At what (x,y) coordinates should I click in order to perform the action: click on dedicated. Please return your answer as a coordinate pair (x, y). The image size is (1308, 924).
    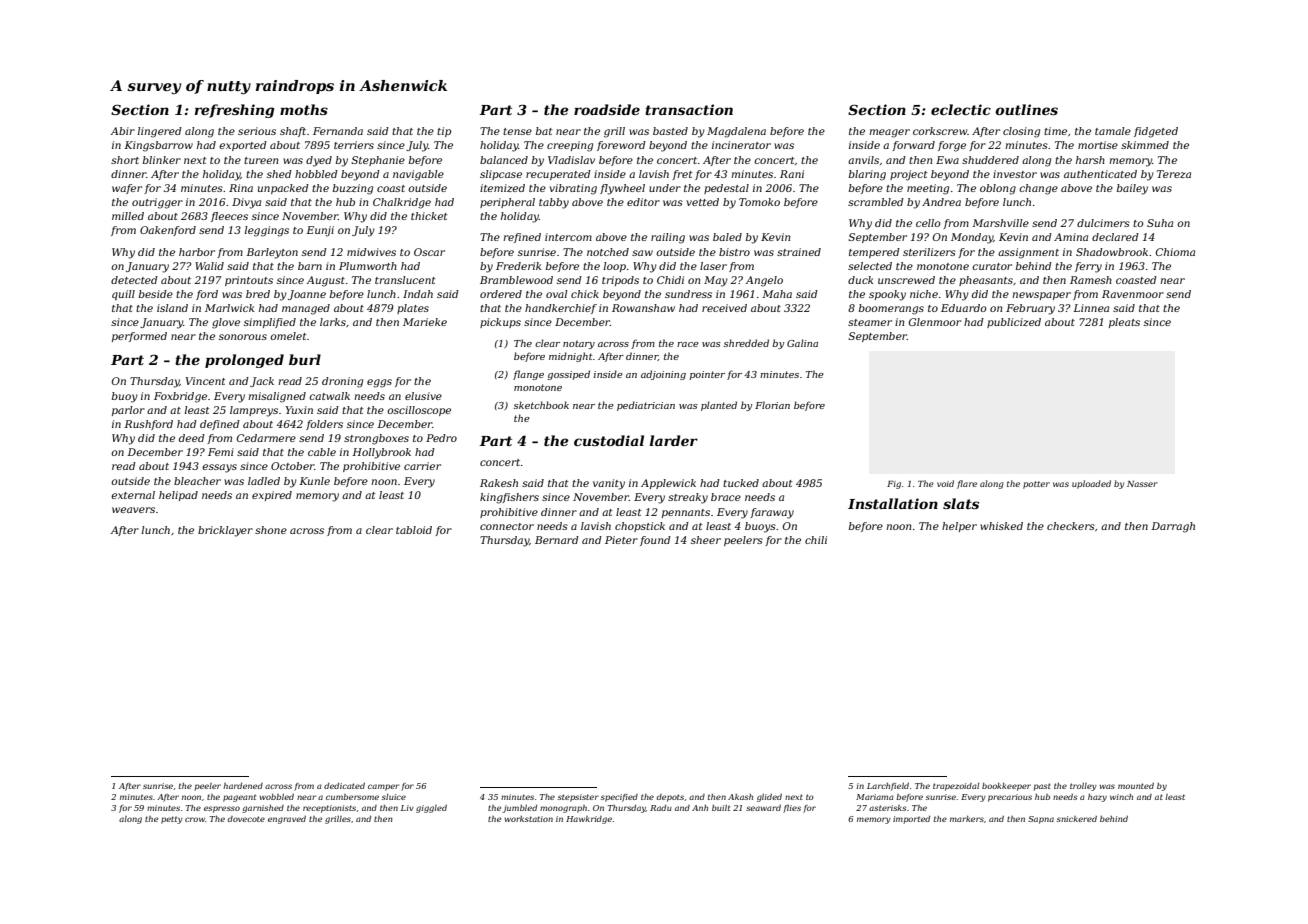
    Looking at the image, I should click on (344, 786).
